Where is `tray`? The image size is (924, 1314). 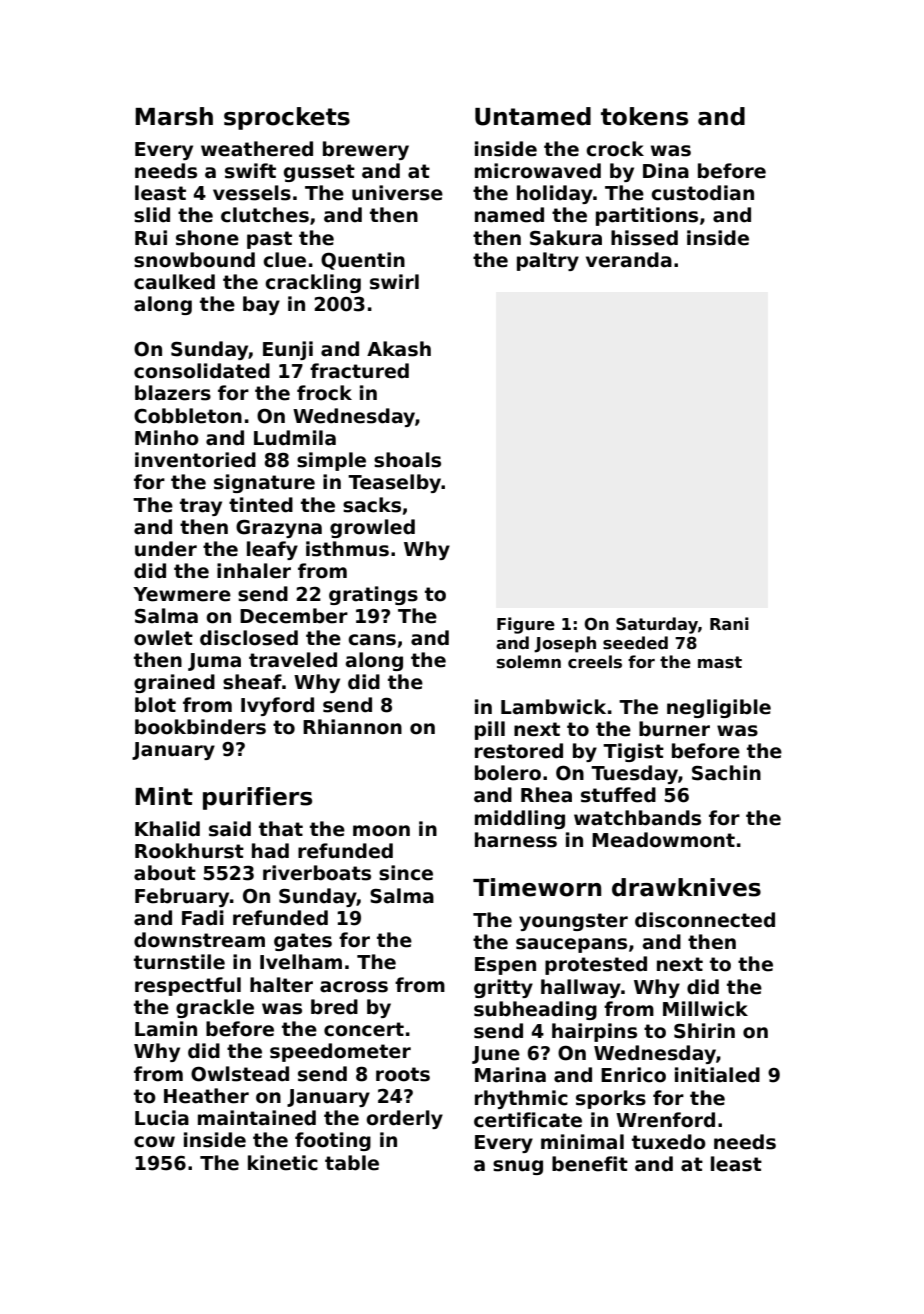 tray is located at coordinates (201, 507).
